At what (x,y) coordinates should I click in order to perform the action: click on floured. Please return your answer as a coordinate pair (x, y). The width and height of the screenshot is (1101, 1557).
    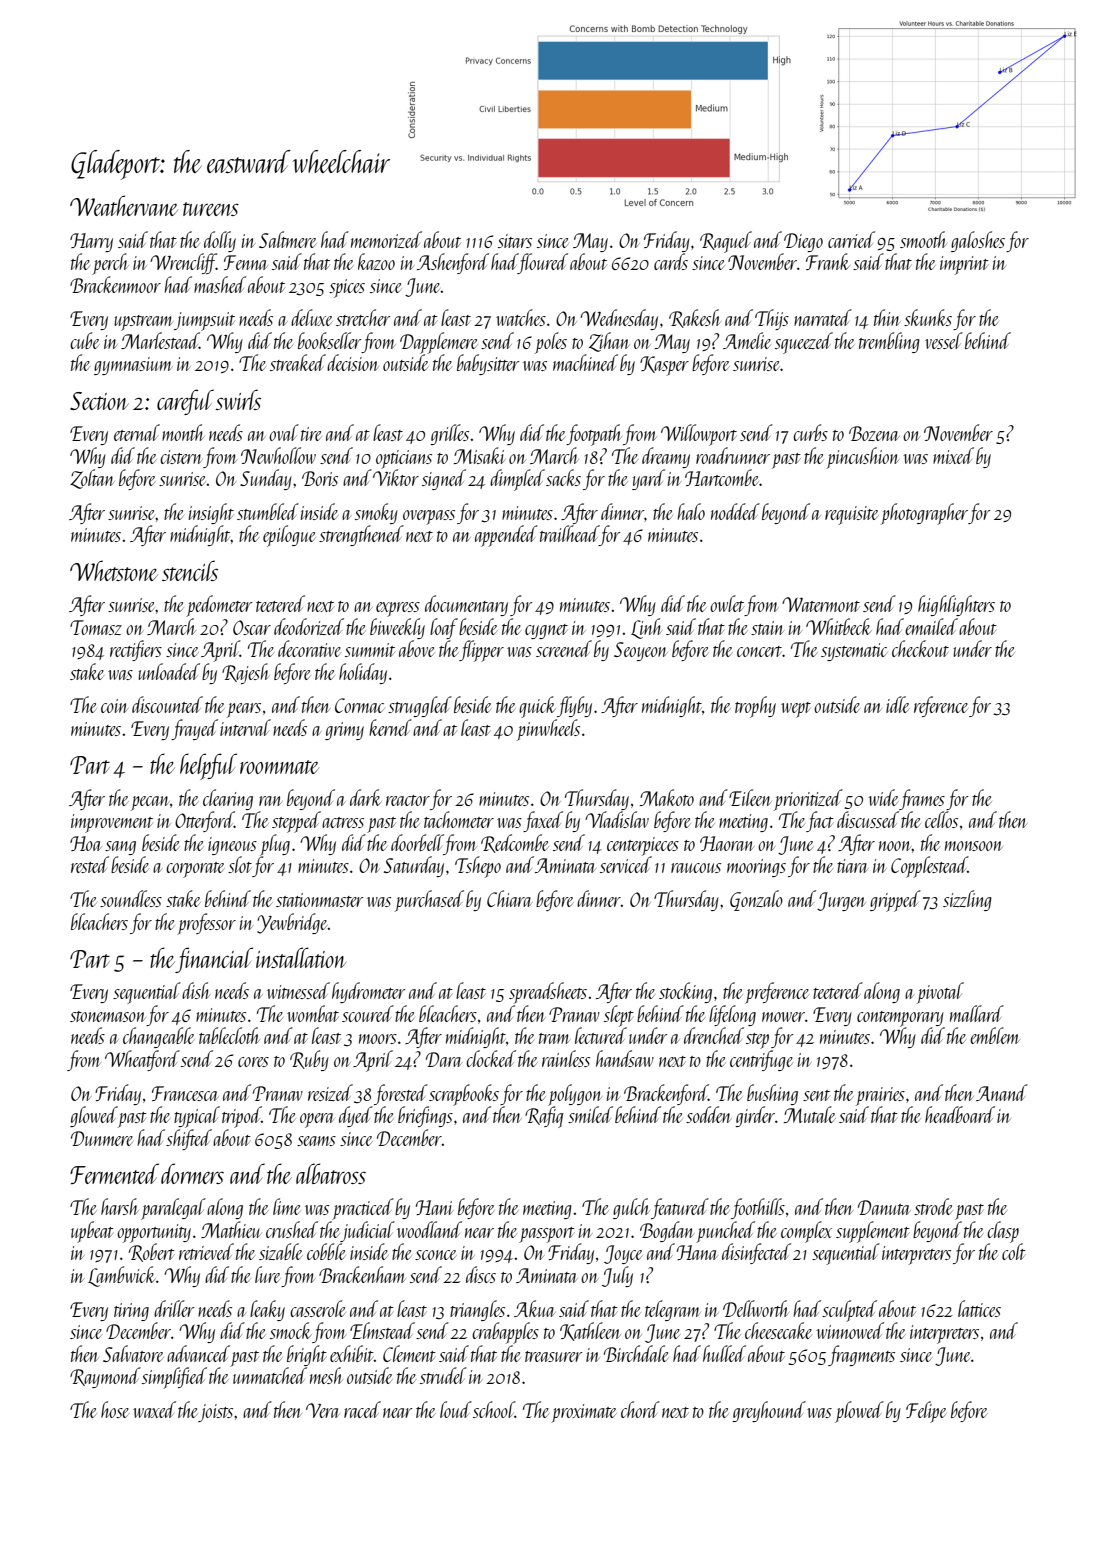
    Looking at the image, I should click on (543, 263).
